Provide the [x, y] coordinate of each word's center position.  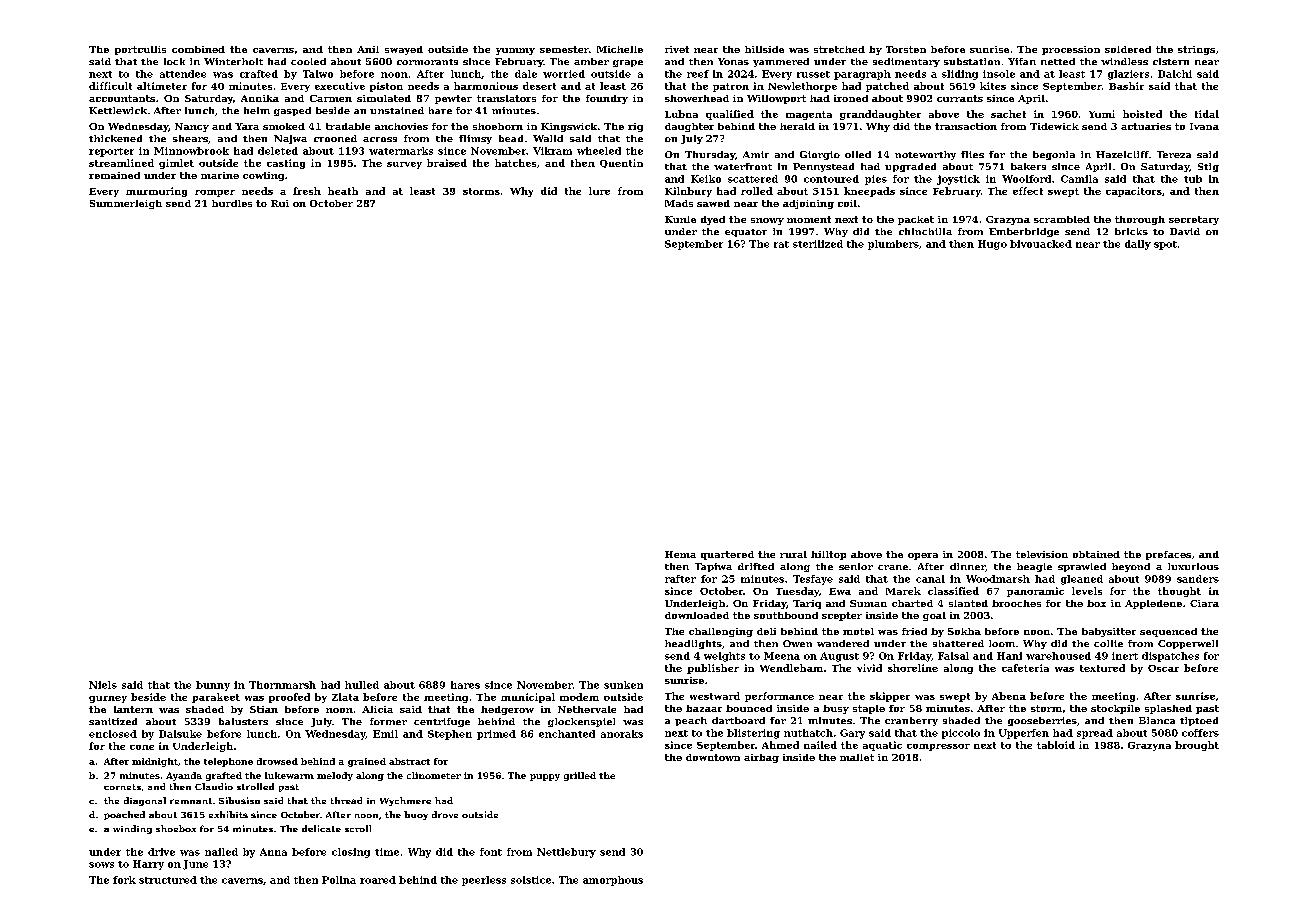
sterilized [818, 244]
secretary [1194, 220]
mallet [857, 757]
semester [564, 49]
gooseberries [1042, 721]
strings [1196, 50]
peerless [484, 881]
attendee [183, 74]
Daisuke [180, 734]
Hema [680, 554]
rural [793, 554]
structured [168, 880]
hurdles [232, 203]
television [1042, 554]
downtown [713, 757]
